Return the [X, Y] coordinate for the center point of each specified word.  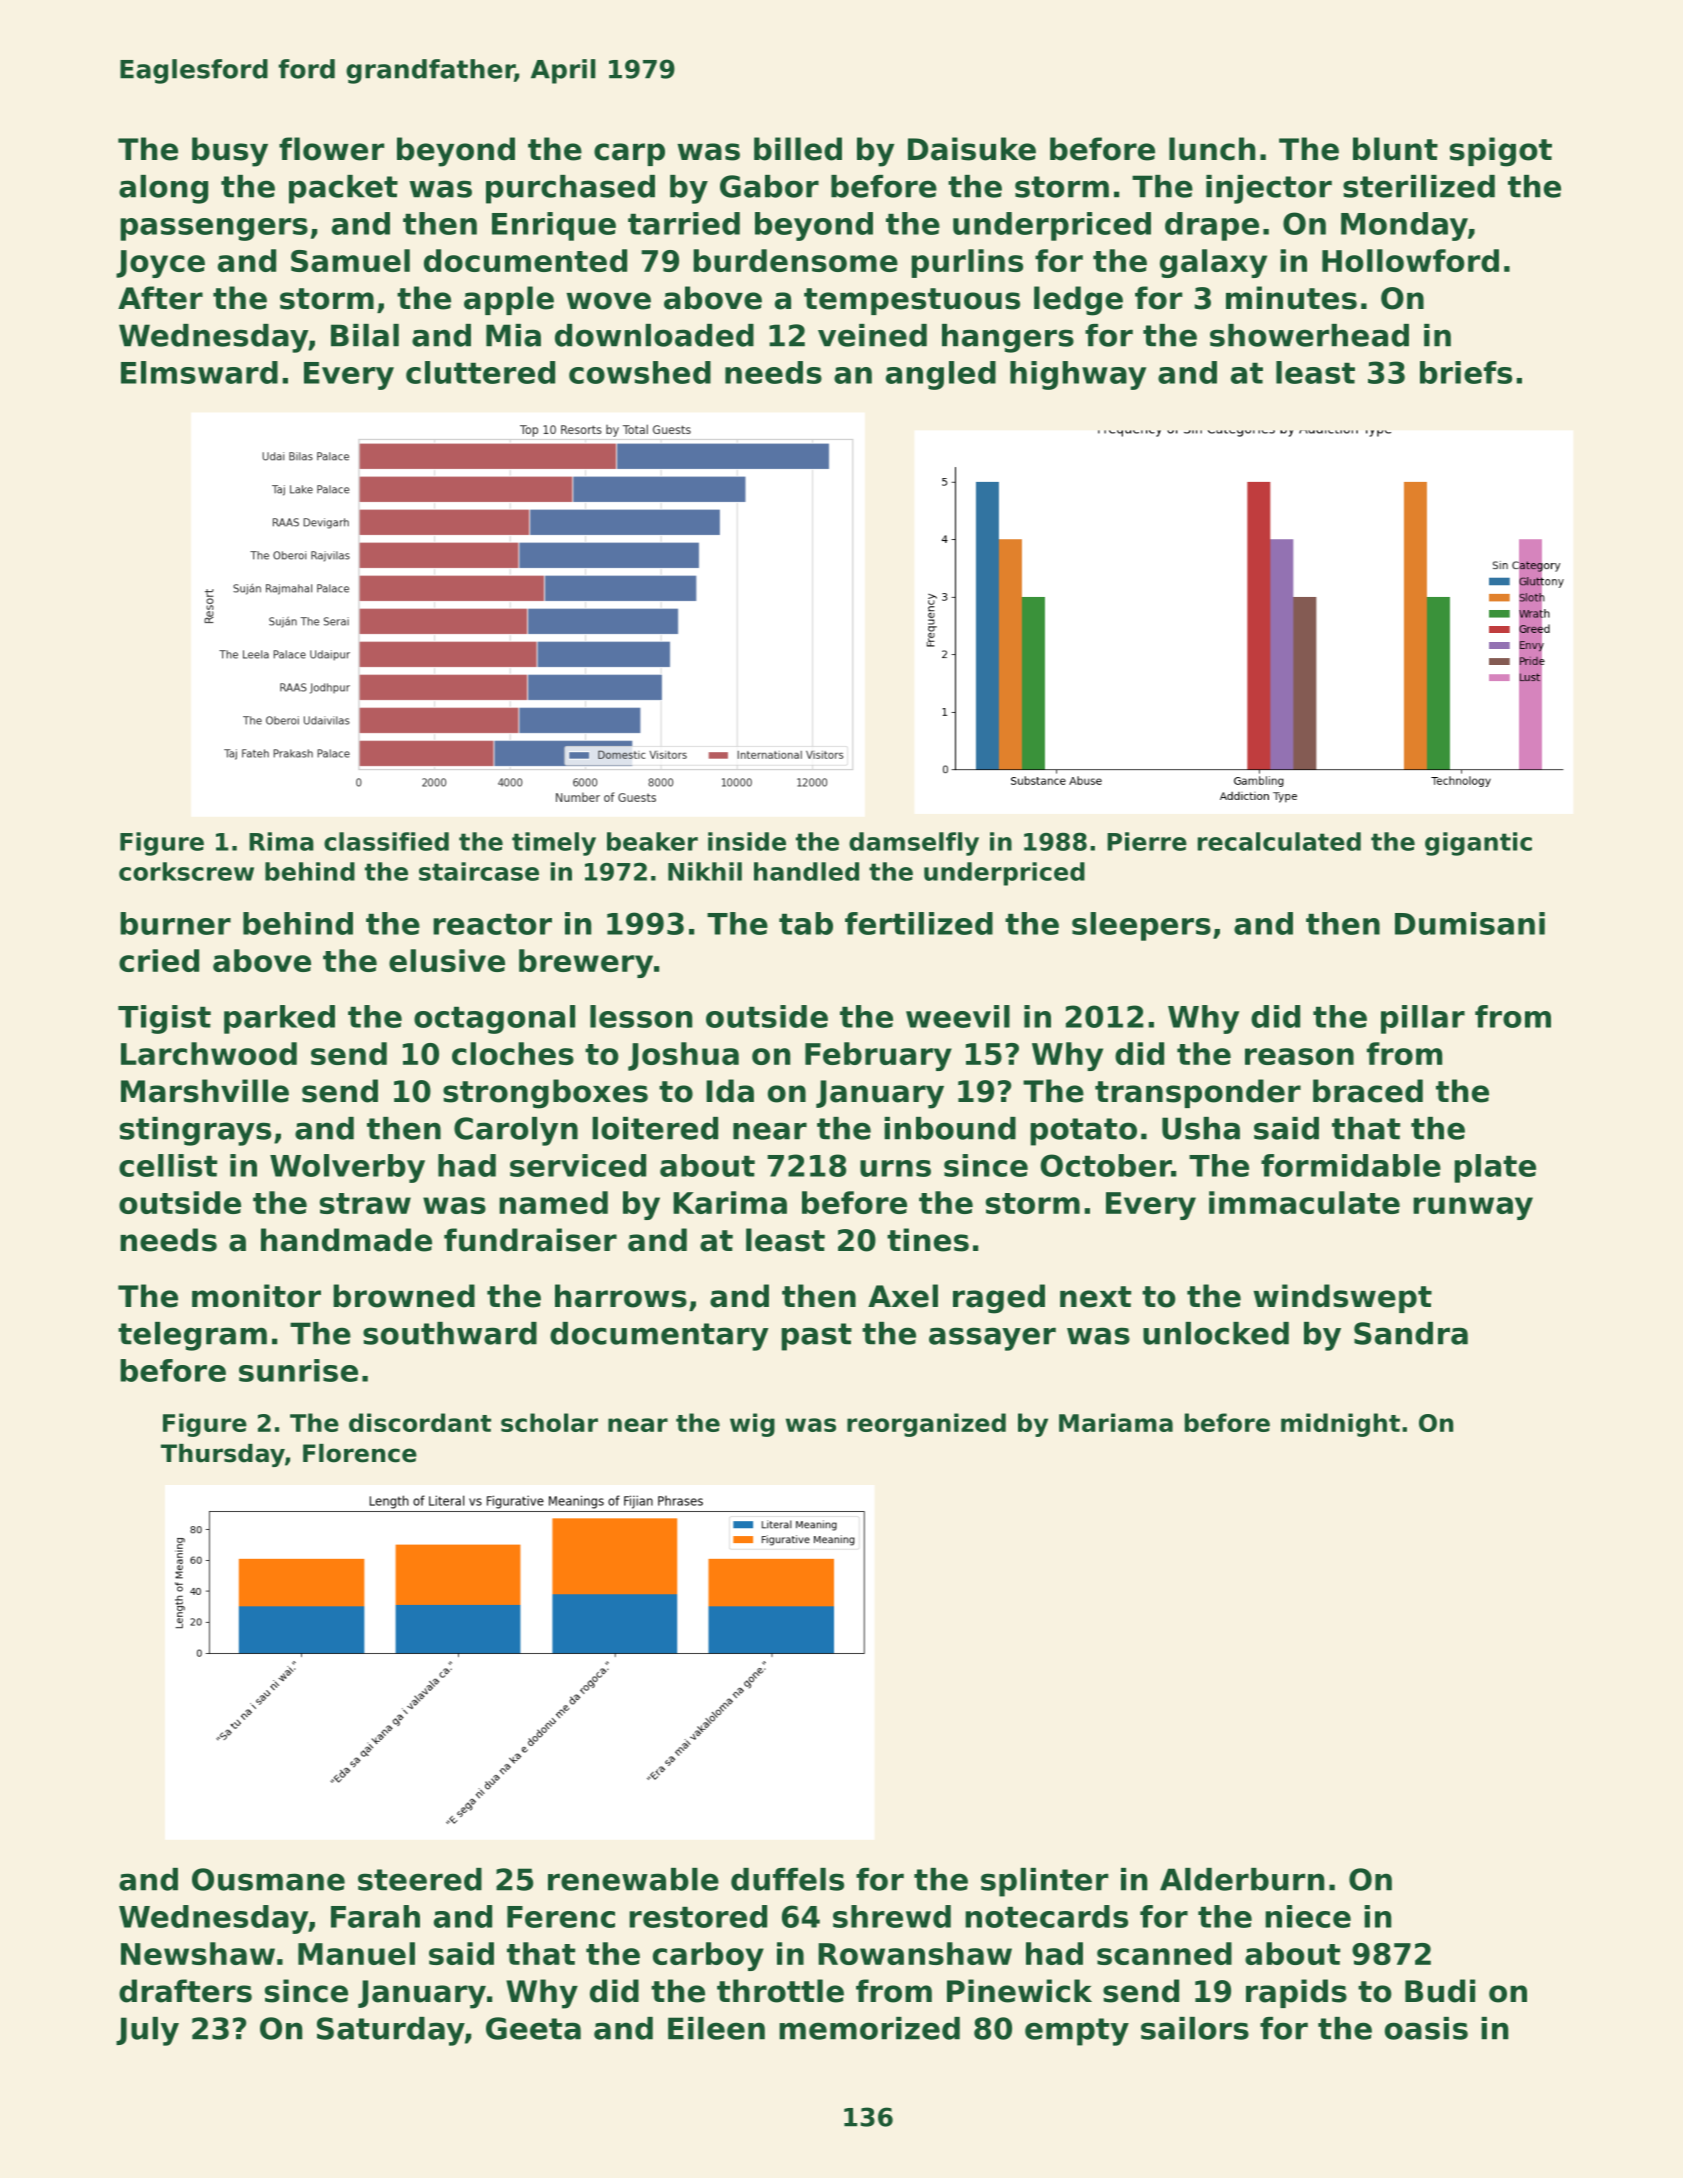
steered [420, 1879]
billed [798, 149]
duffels [787, 1879]
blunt [1395, 149]
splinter [1044, 1882]
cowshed [640, 372]
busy [230, 152]
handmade [346, 1240]
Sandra [1411, 1333]
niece [1308, 1916]
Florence [360, 1453]
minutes [1291, 298]
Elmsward [199, 372]
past [816, 1337]
